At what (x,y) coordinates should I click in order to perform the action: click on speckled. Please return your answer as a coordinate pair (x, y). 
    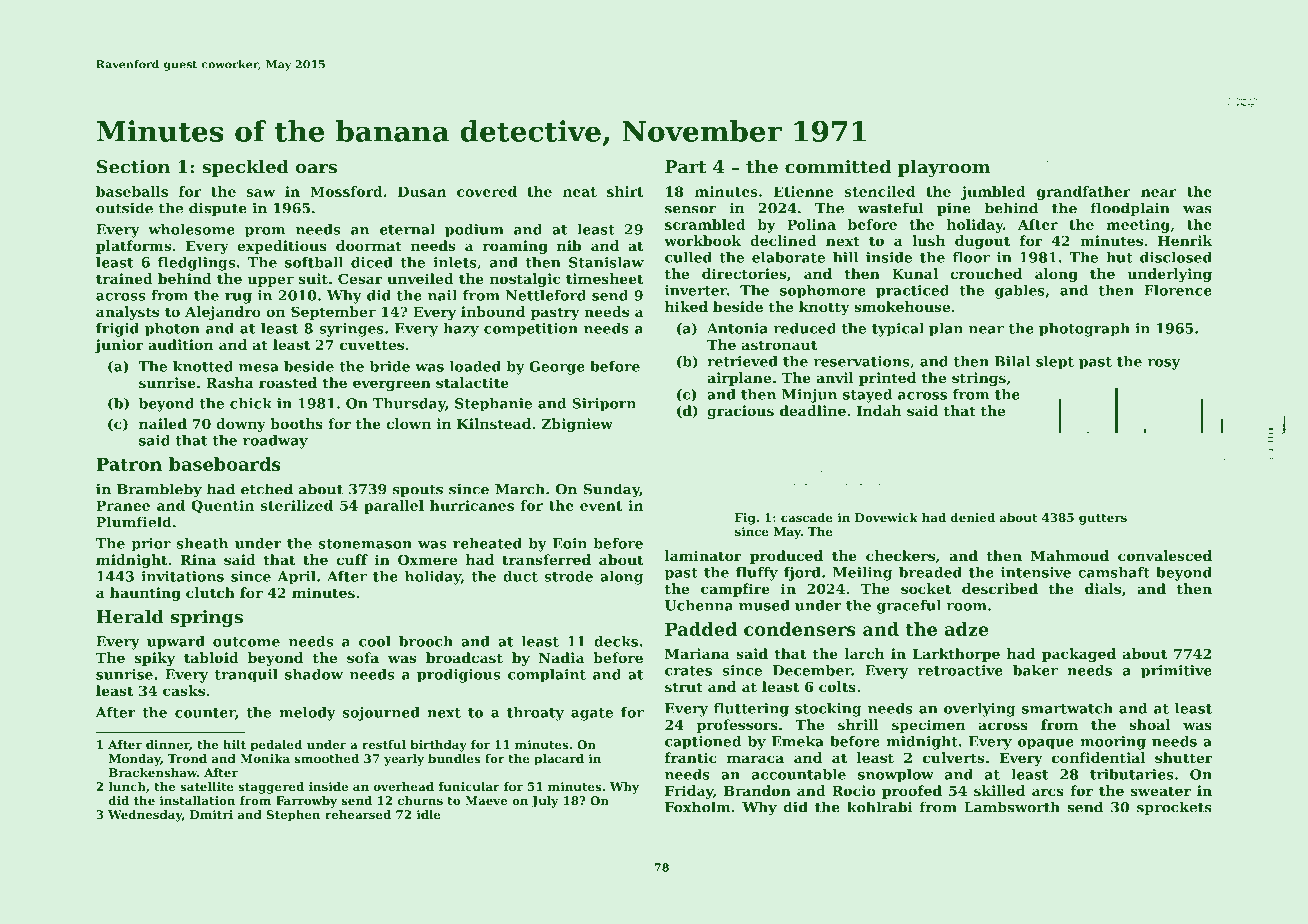
    Looking at the image, I should click on (245, 168).
